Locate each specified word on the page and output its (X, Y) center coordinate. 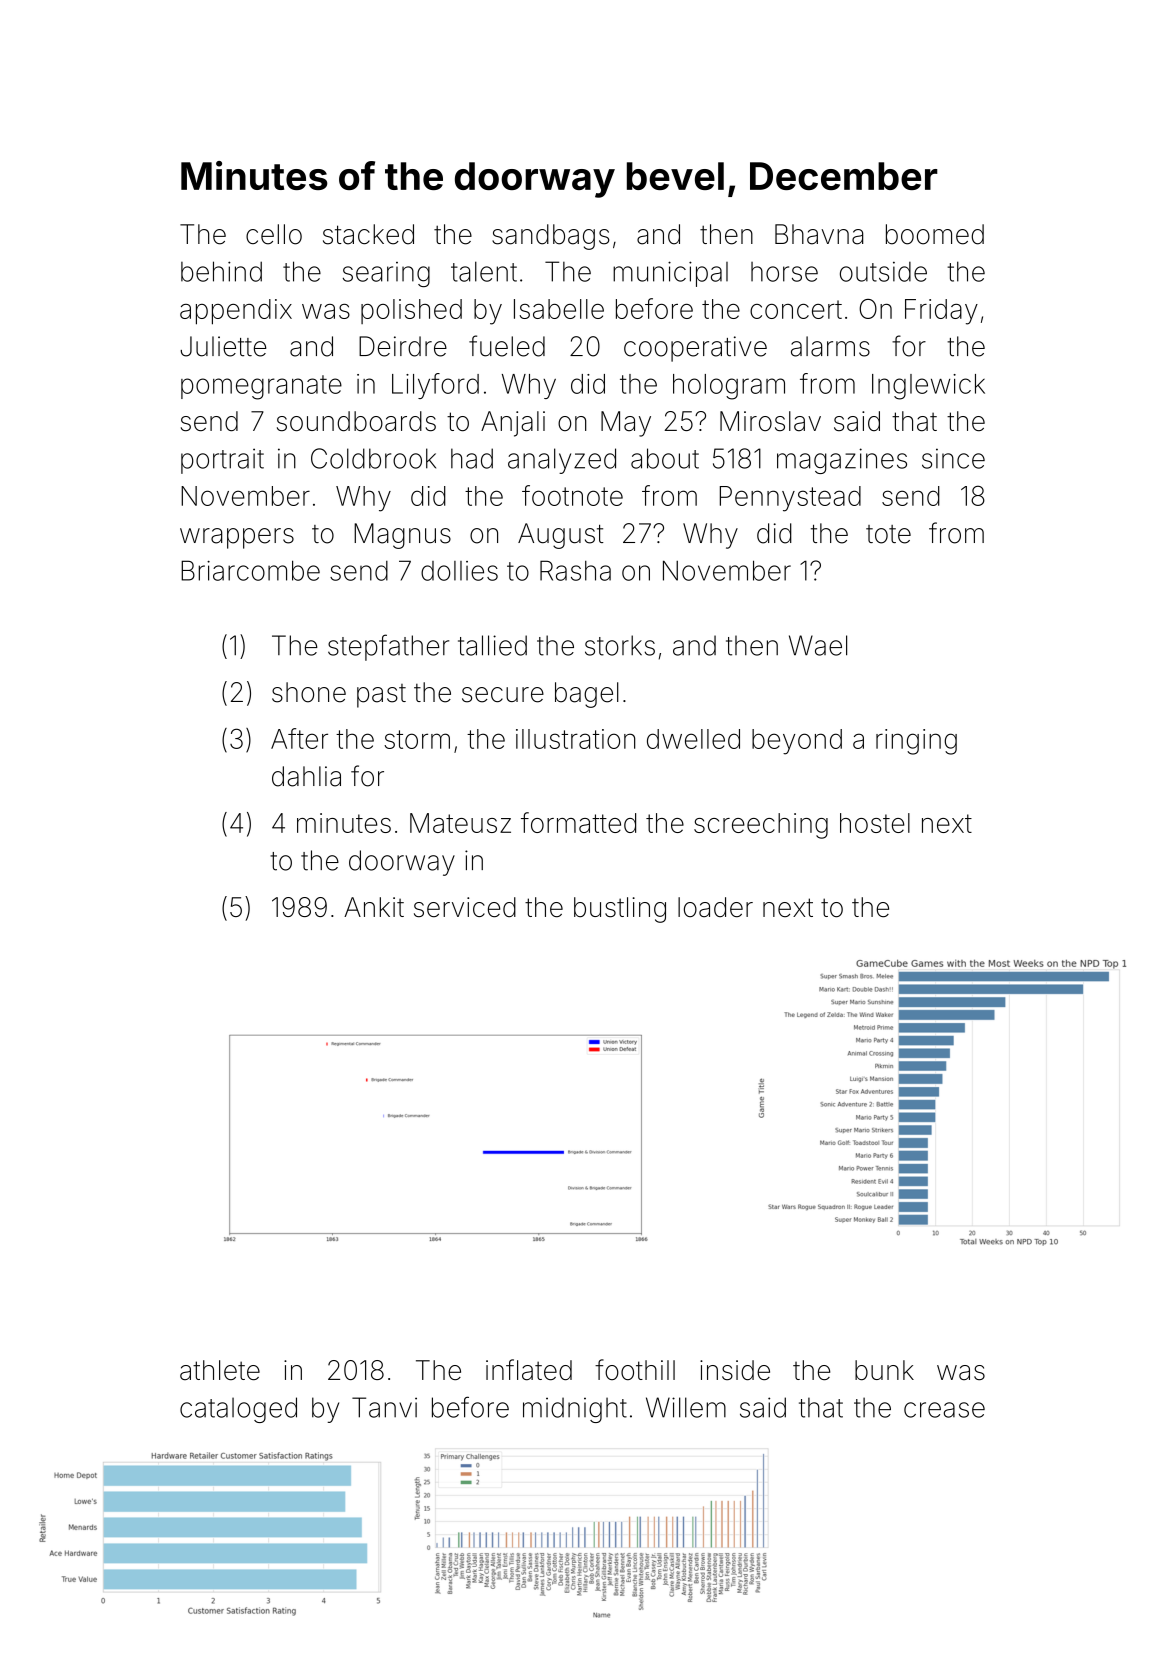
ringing (916, 742)
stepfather (388, 647)
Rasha (575, 570)
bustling (620, 910)
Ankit (374, 907)
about (665, 458)
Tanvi (384, 1407)
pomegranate (261, 387)
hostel (875, 823)
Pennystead (790, 499)
